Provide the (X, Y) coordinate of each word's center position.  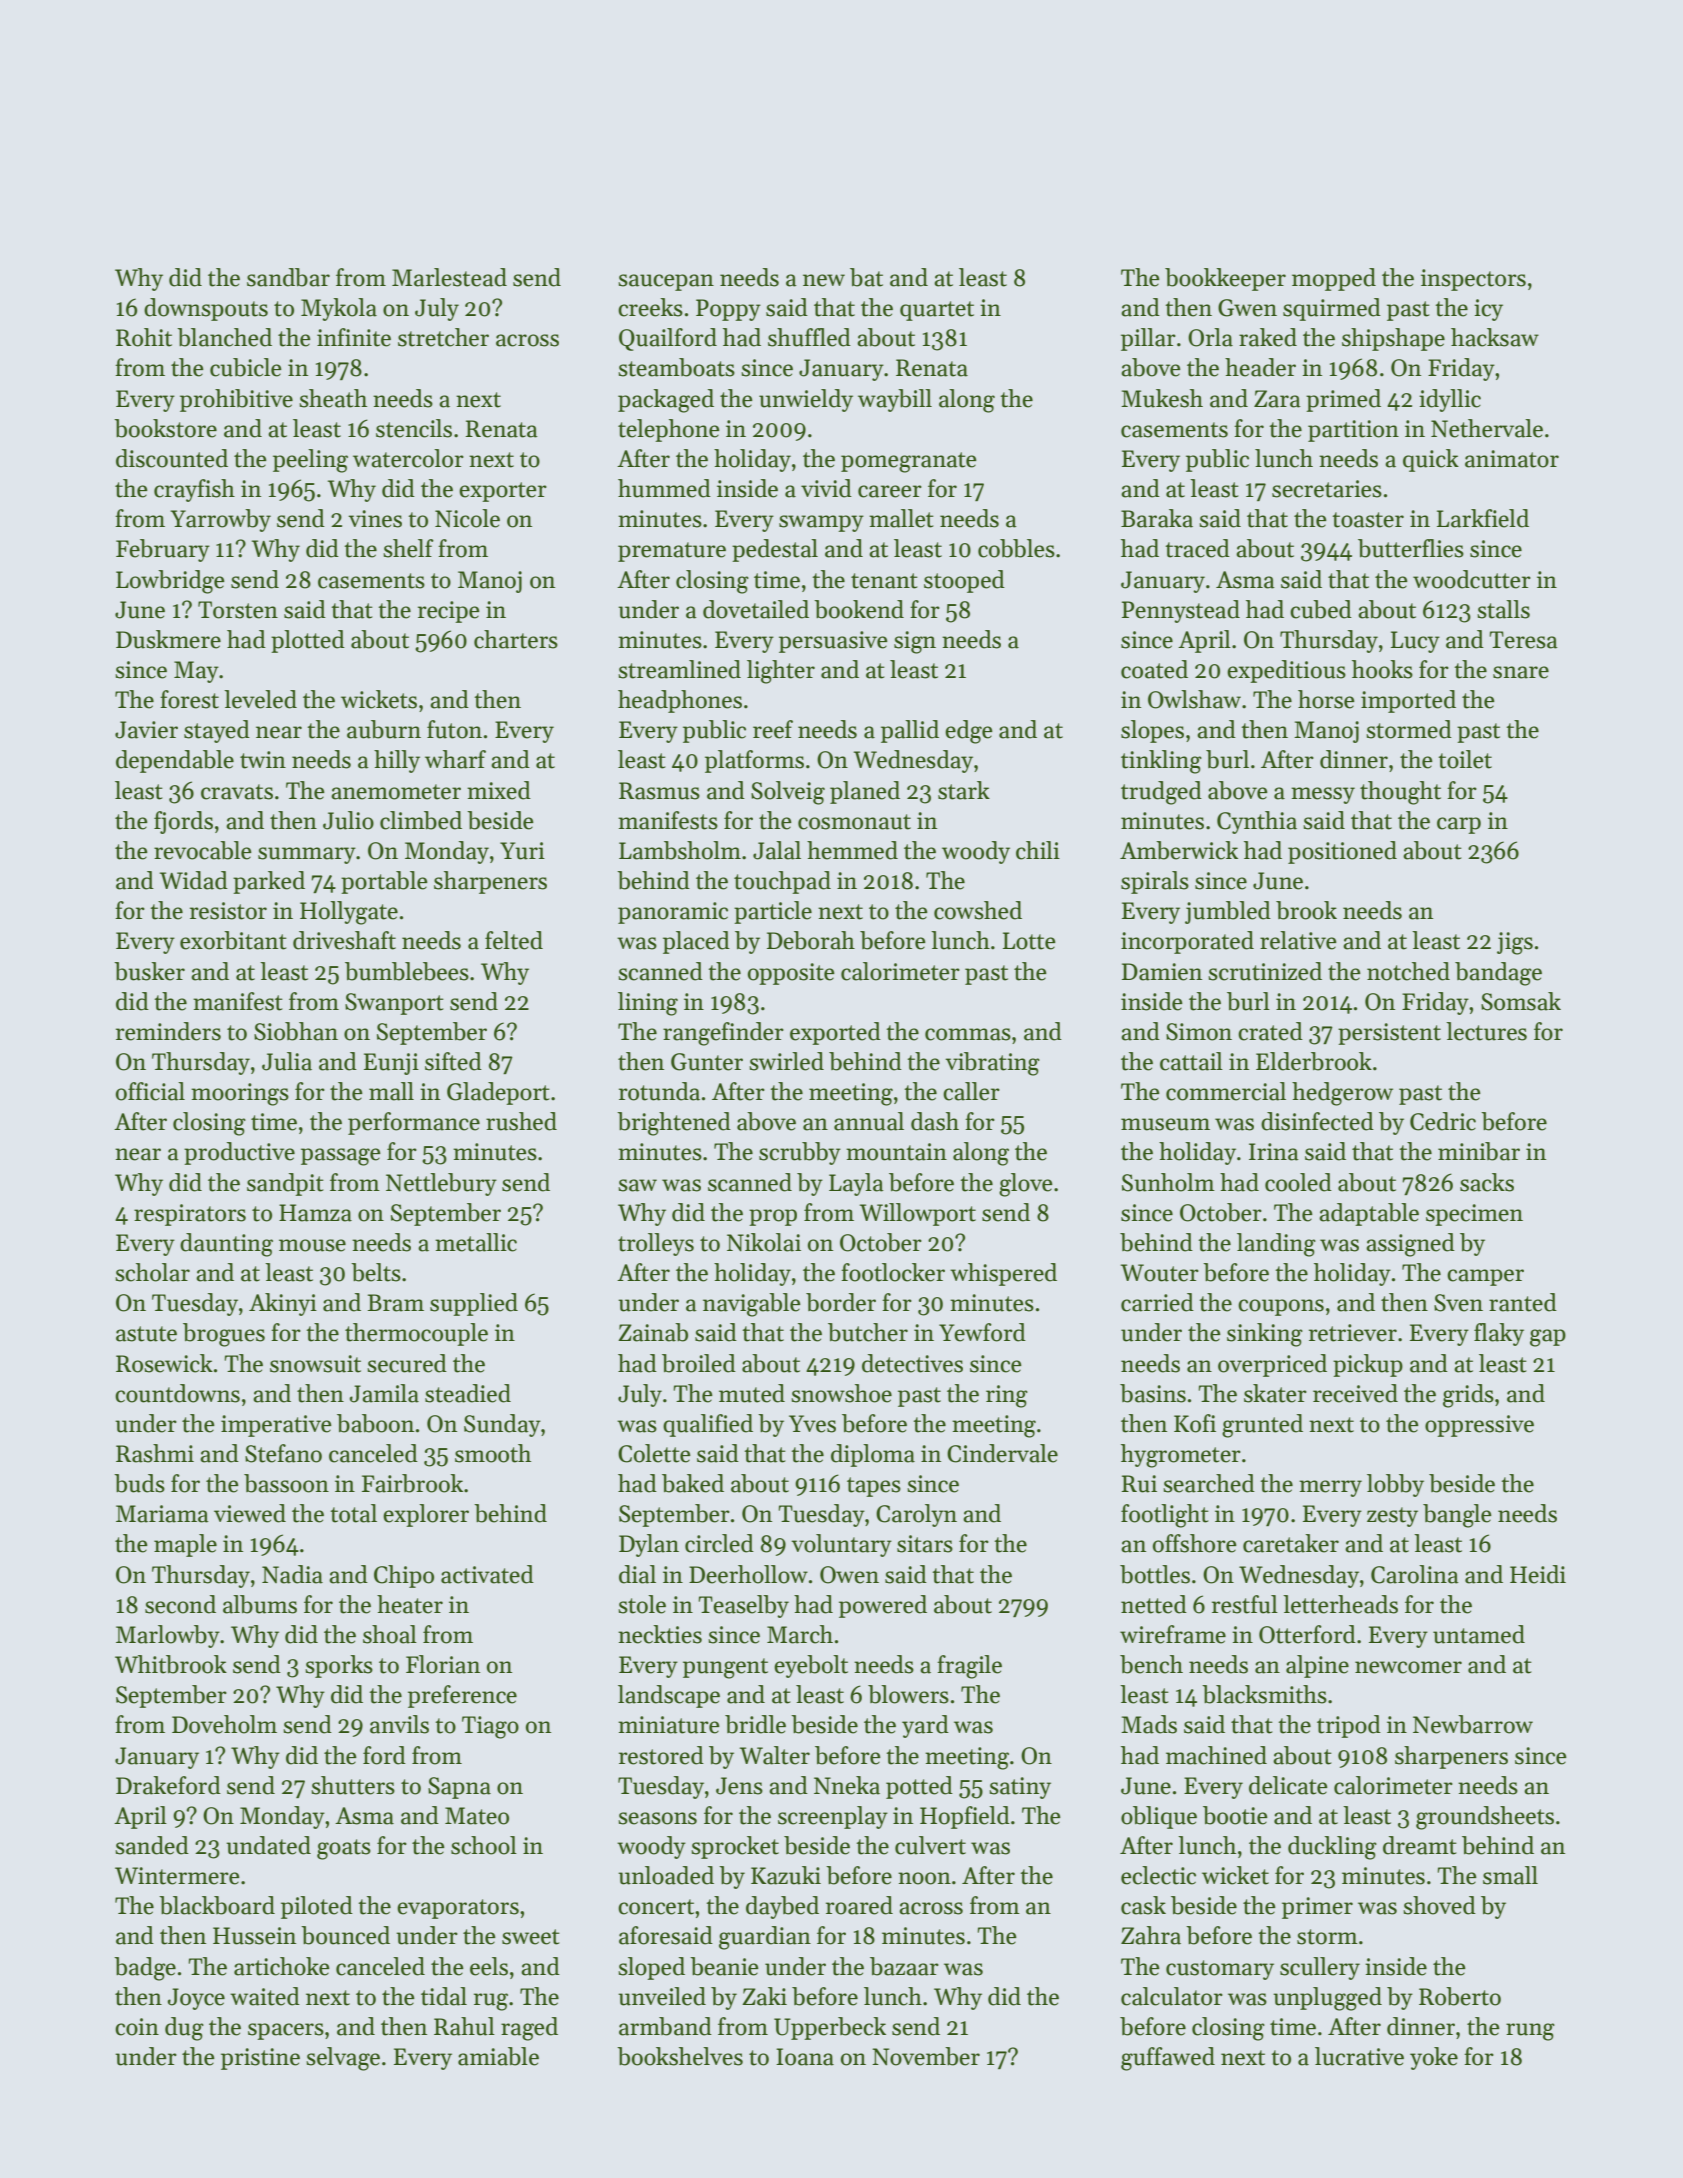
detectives (912, 1363)
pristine (260, 2059)
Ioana (805, 2057)
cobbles (1016, 548)
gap (1548, 1338)
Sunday (502, 1425)
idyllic (1450, 400)
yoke (1434, 2058)
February (163, 550)
